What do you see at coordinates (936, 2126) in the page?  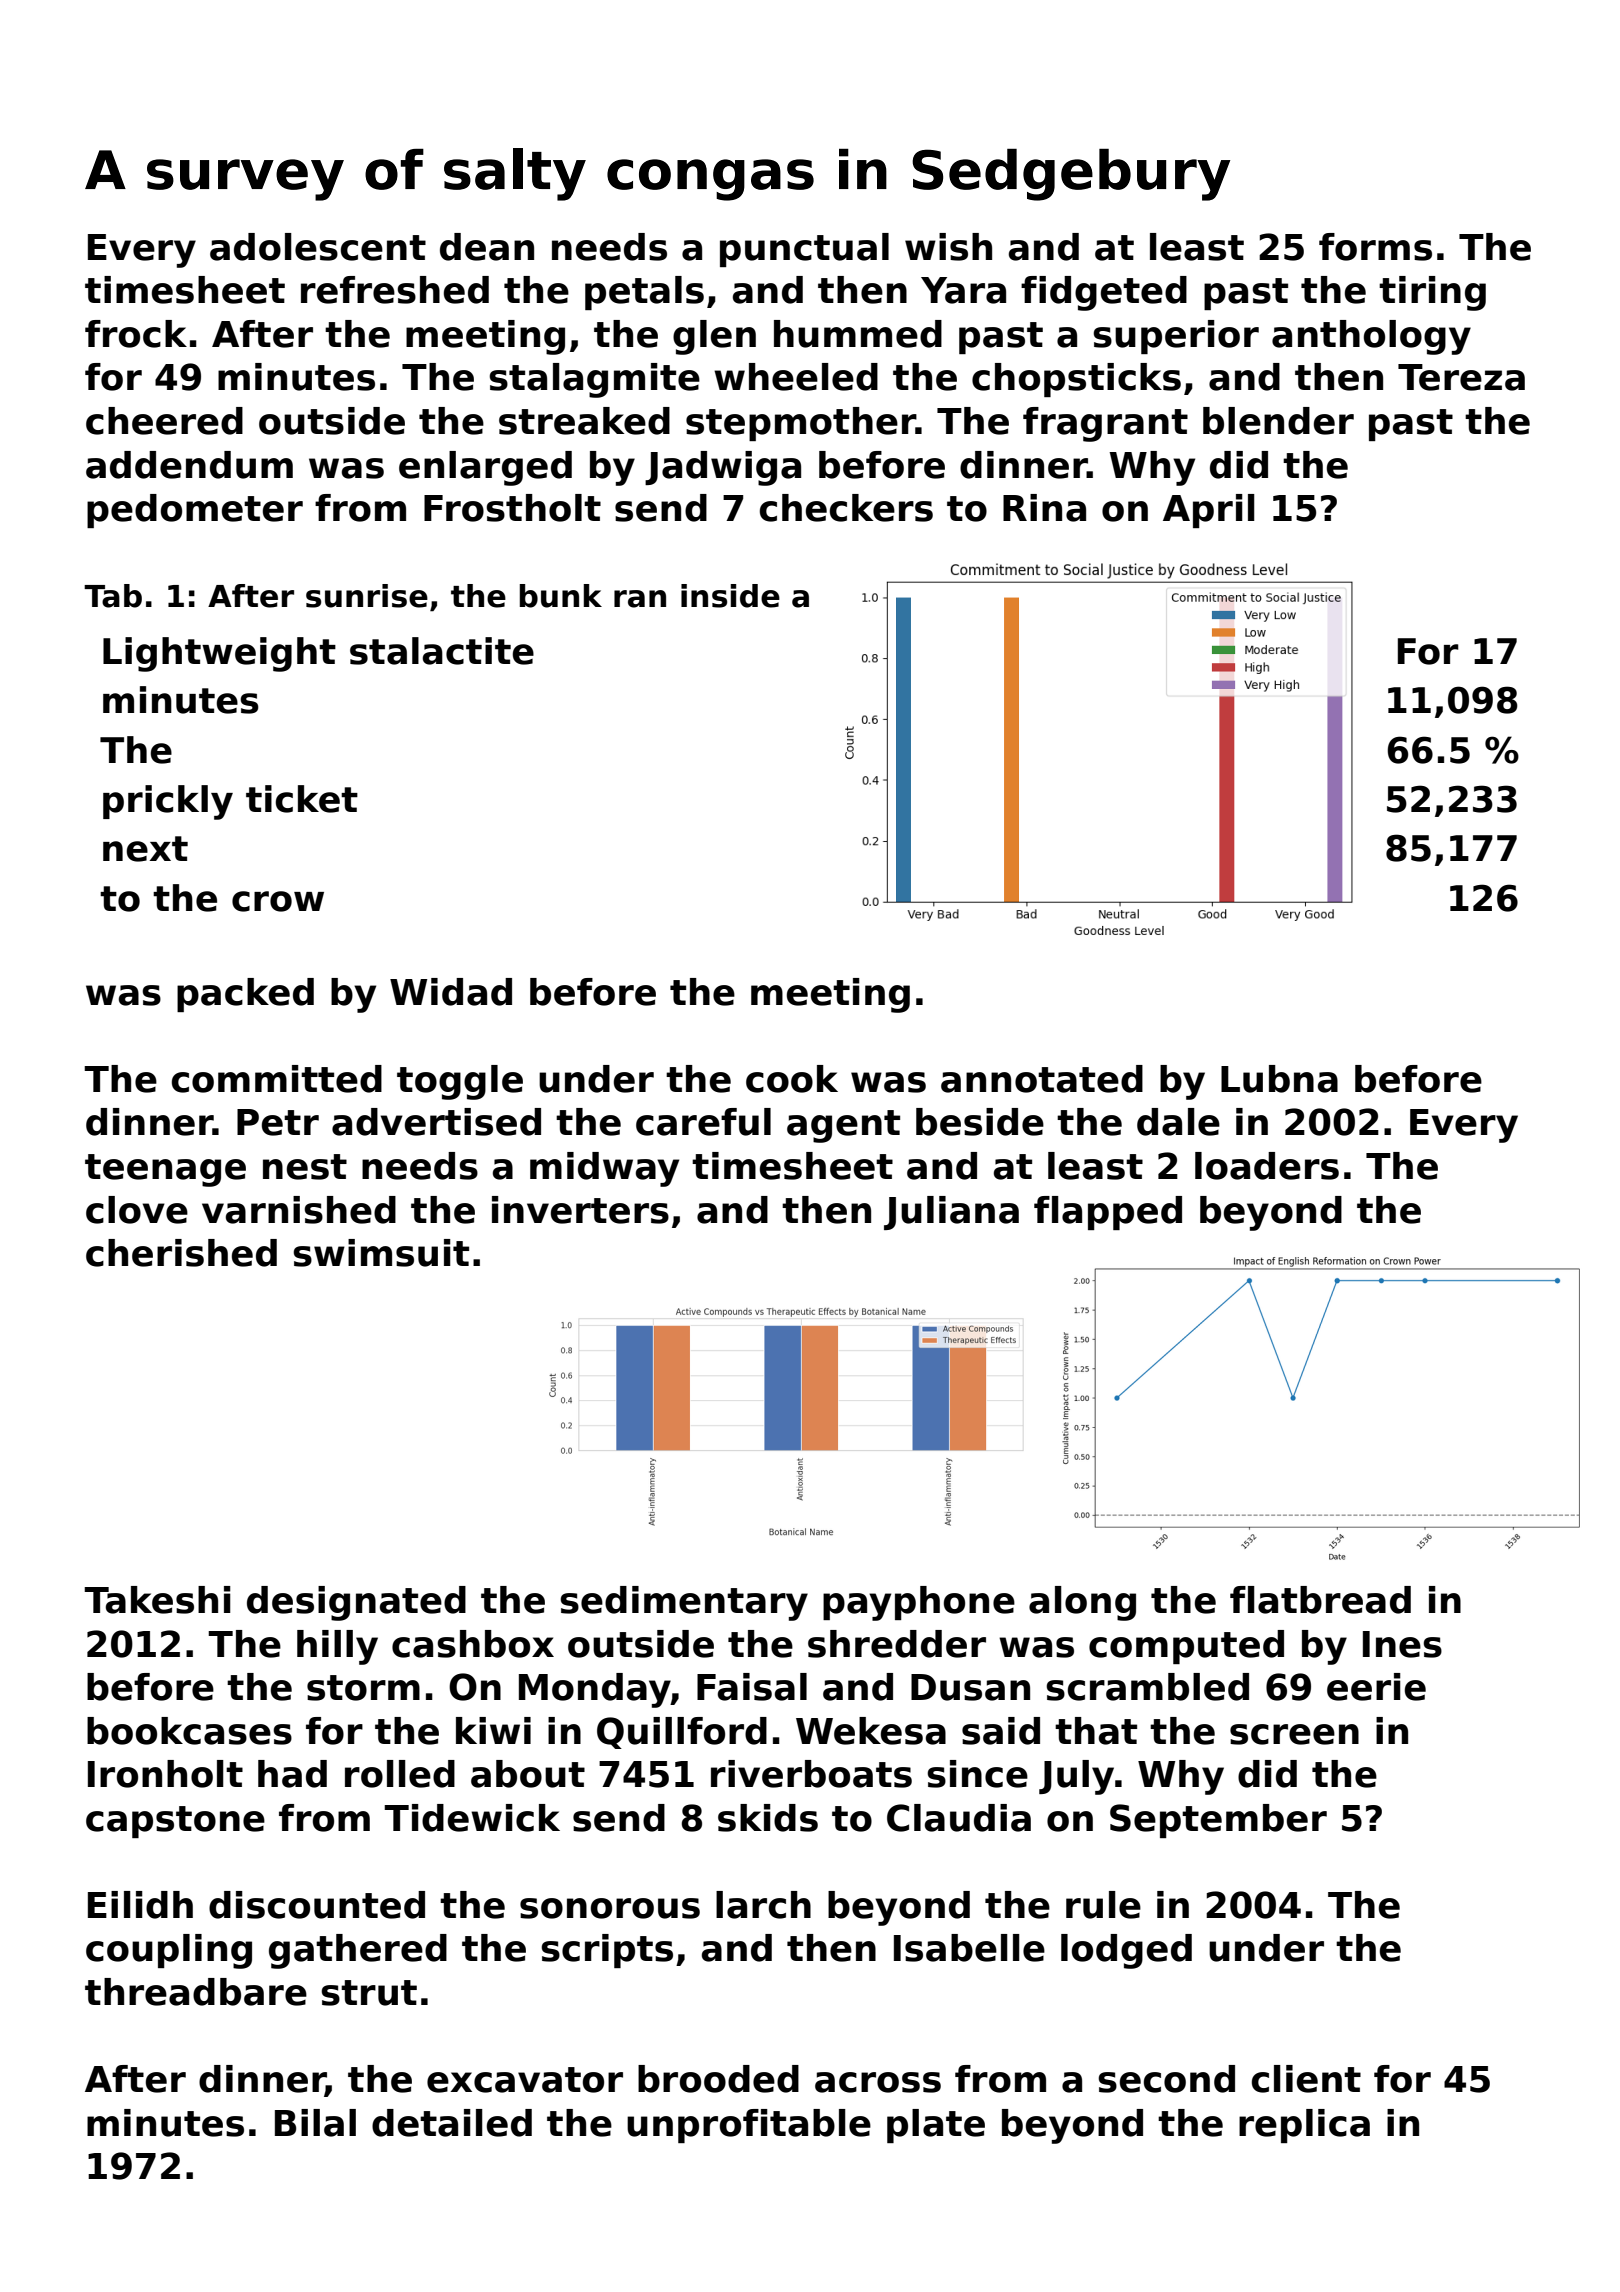 I see `plate` at bounding box center [936, 2126].
